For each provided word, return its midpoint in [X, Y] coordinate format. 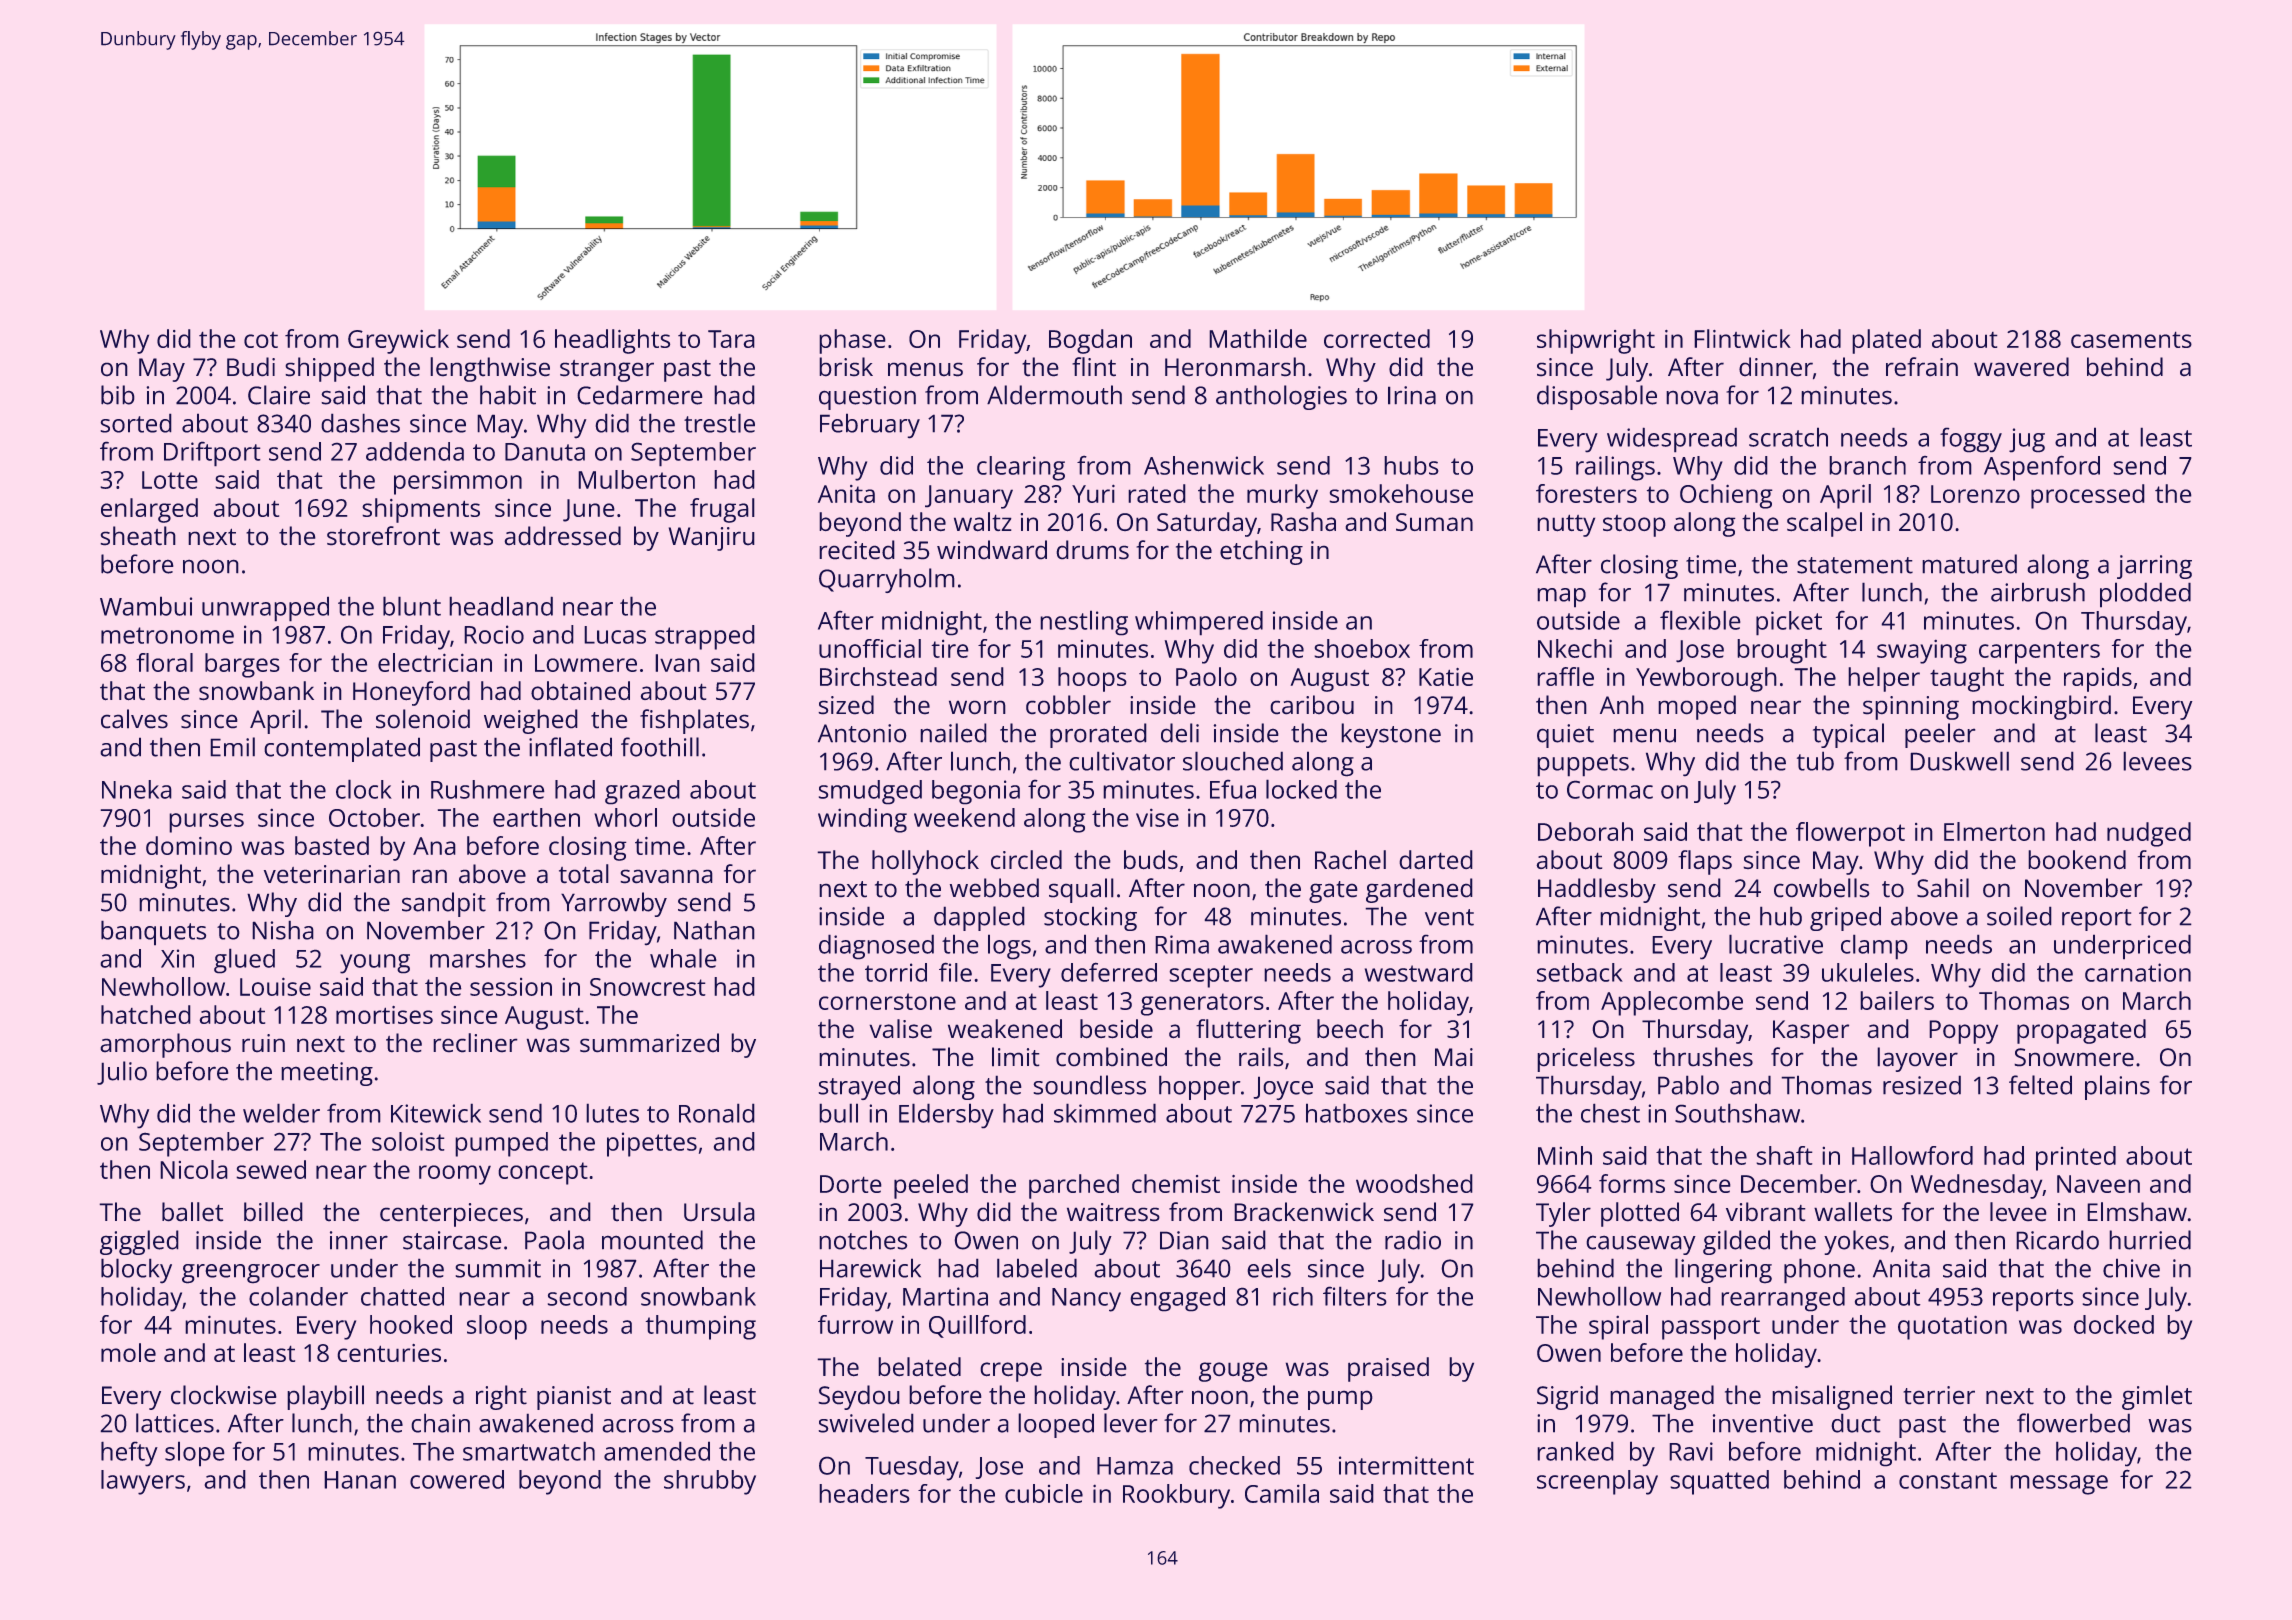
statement [1855, 565]
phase [852, 341]
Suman [1434, 522]
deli [1180, 733]
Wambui [146, 606]
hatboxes [1356, 1113]
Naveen [2098, 1184]
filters [1355, 1296]
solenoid [423, 719]
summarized [649, 1043]
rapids [2098, 679]
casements [2131, 339]
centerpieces [451, 1215]
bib [118, 395]
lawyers [143, 1482]
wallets [1853, 1212]
